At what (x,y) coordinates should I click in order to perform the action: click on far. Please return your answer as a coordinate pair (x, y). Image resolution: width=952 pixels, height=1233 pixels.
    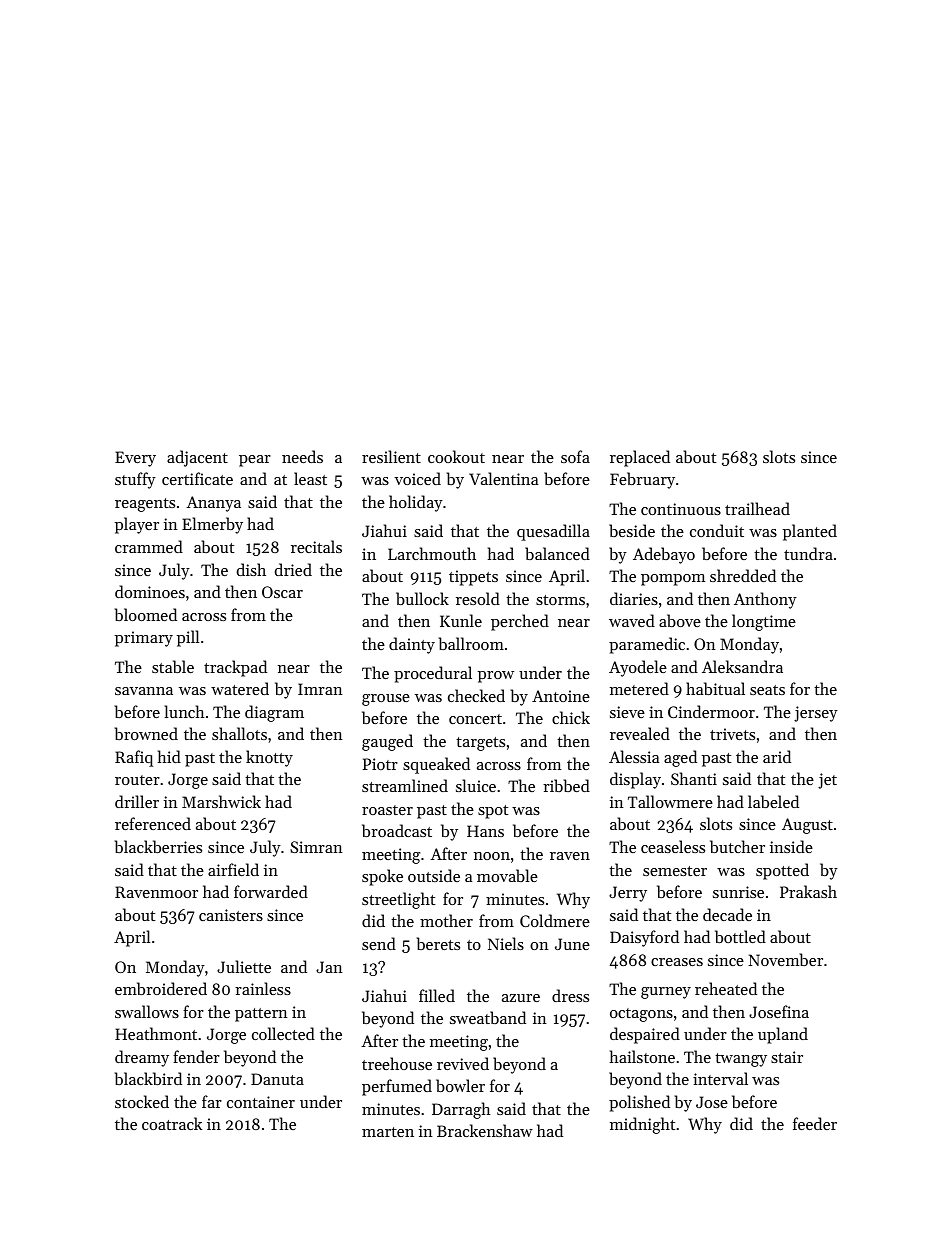
    Looking at the image, I should click on (212, 1101).
